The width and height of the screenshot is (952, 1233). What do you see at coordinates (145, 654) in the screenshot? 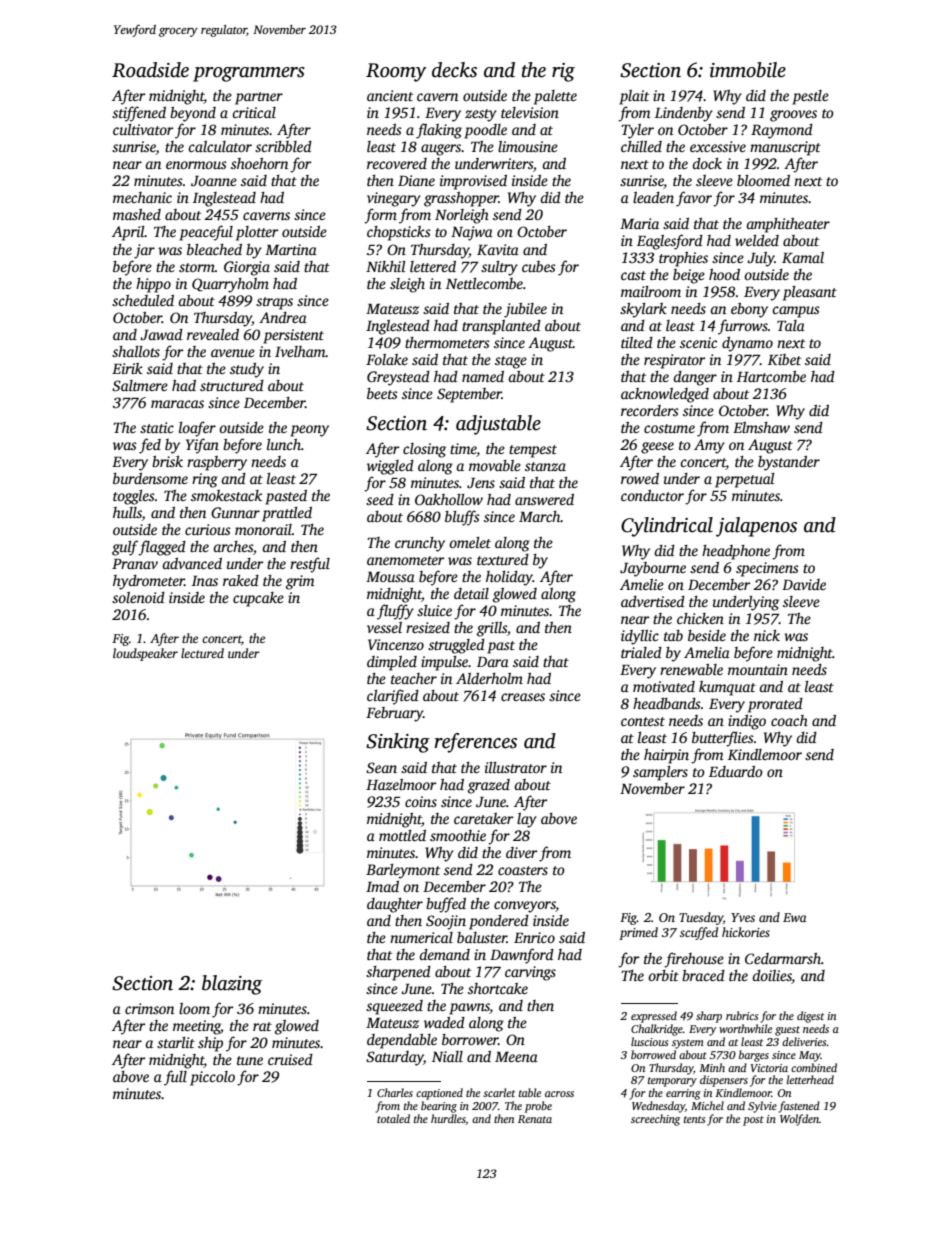
I see `loudspeaker` at bounding box center [145, 654].
